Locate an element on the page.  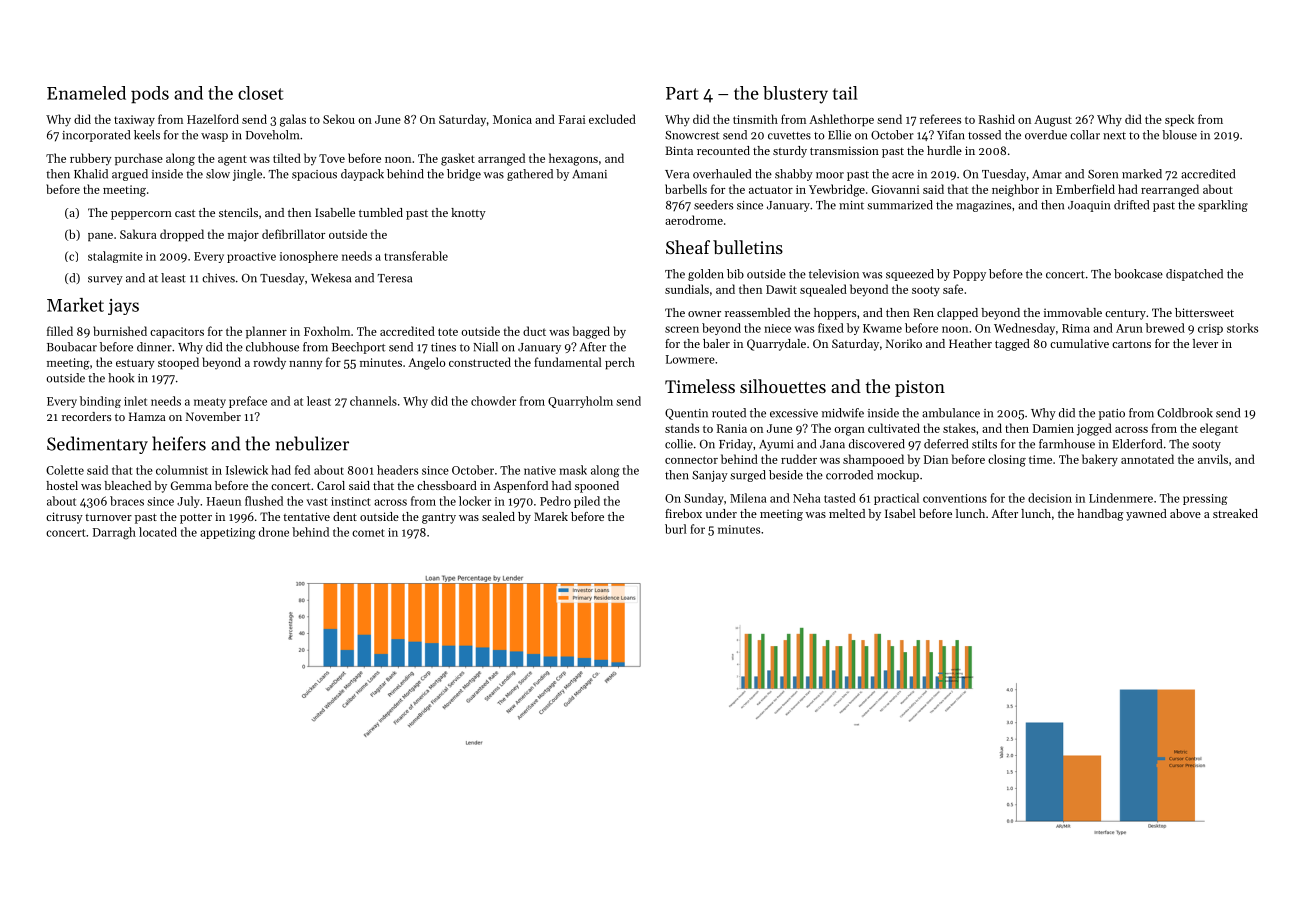
sparkling is located at coordinates (1223, 206).
